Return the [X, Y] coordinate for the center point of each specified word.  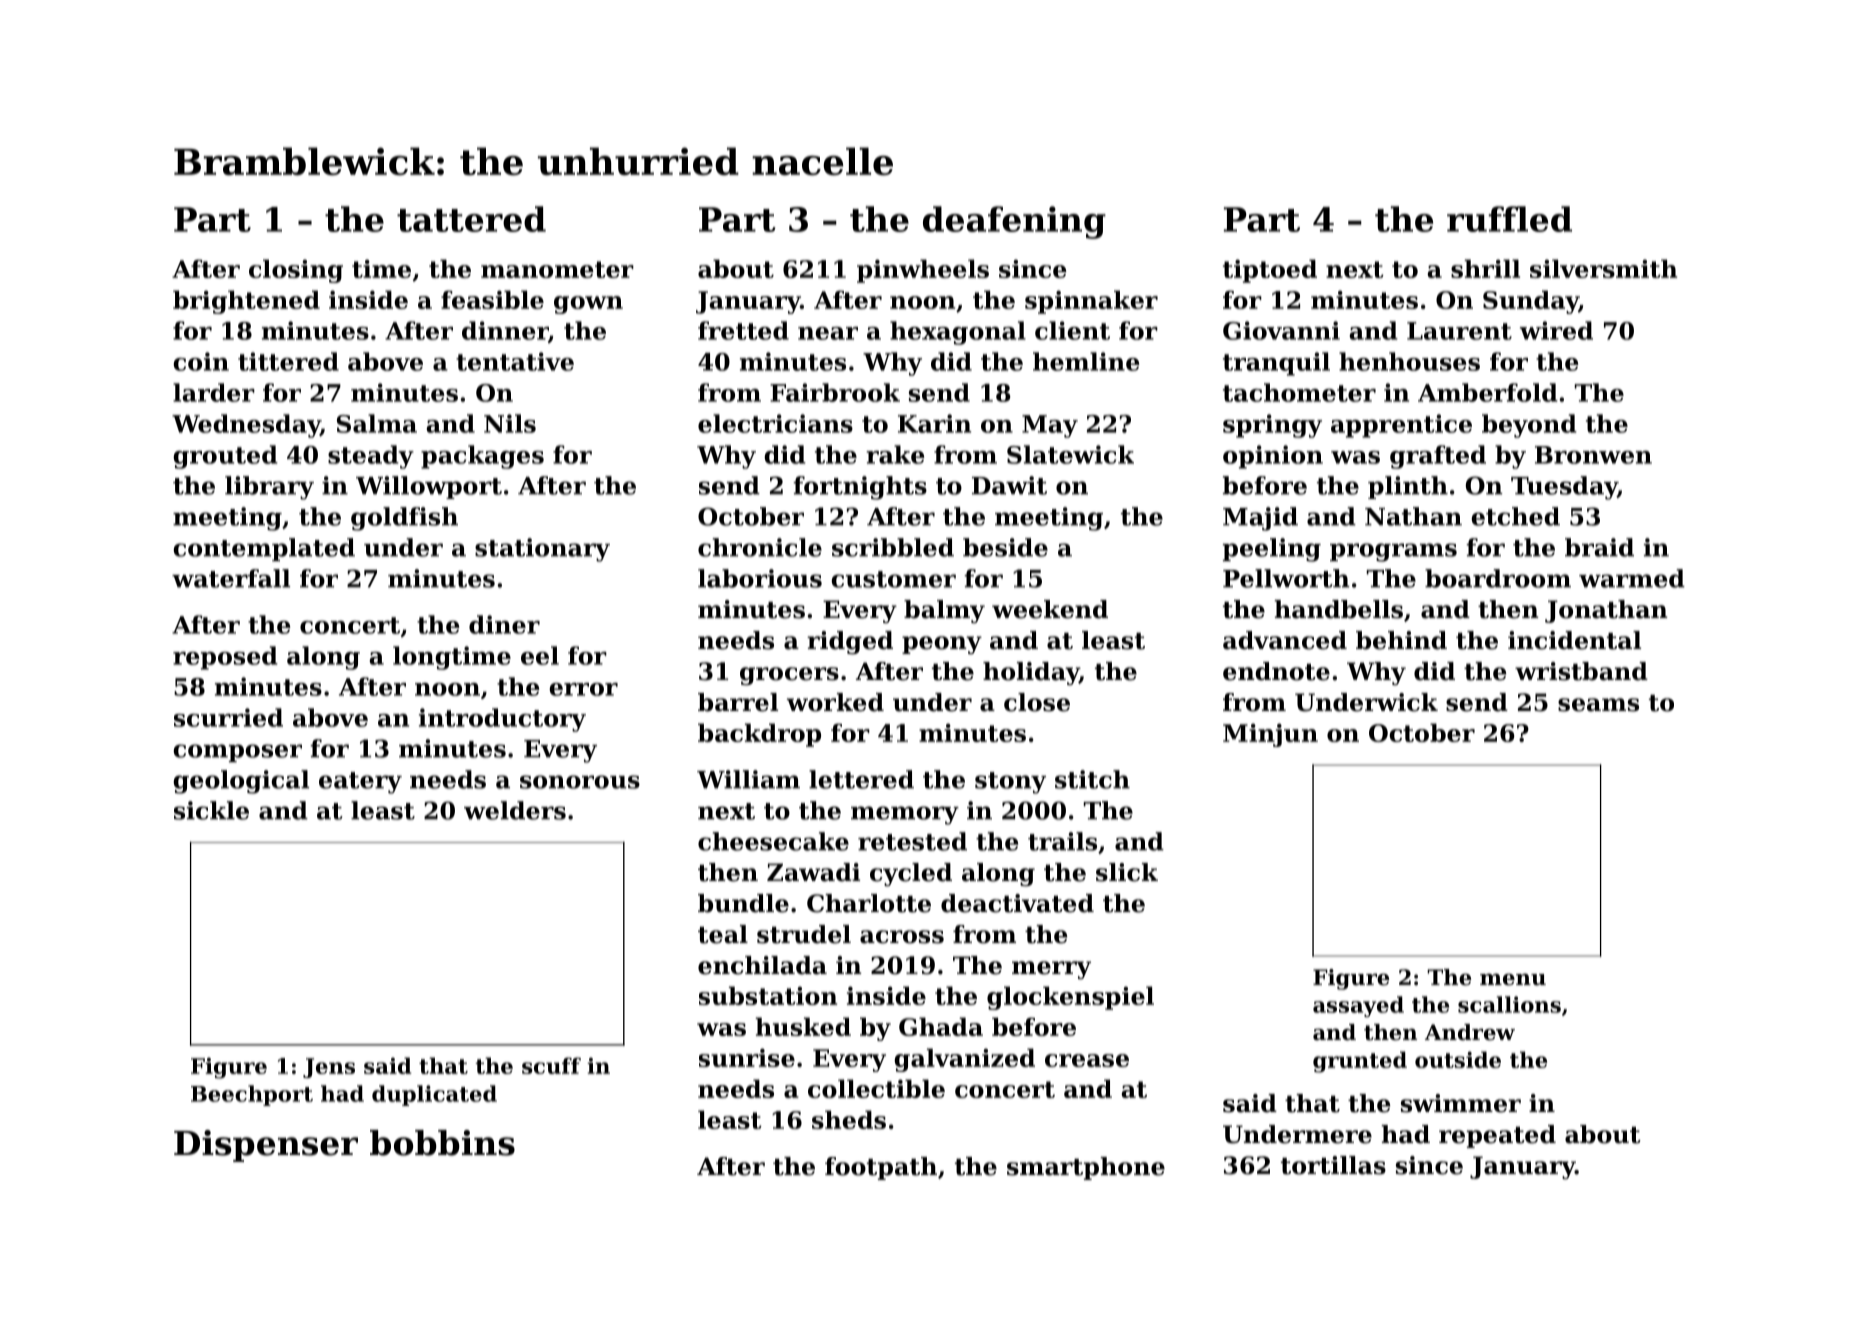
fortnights [860, 488]
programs [1393, 552]
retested [912, 841]
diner [504, 624]
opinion [1273, 457]
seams [1598, 705]
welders [515, 810]
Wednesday [246, 426]
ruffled [1509, 219]
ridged [850, 643]
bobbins [442, 1143]
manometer [557, 269]
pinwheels [923, 271]
